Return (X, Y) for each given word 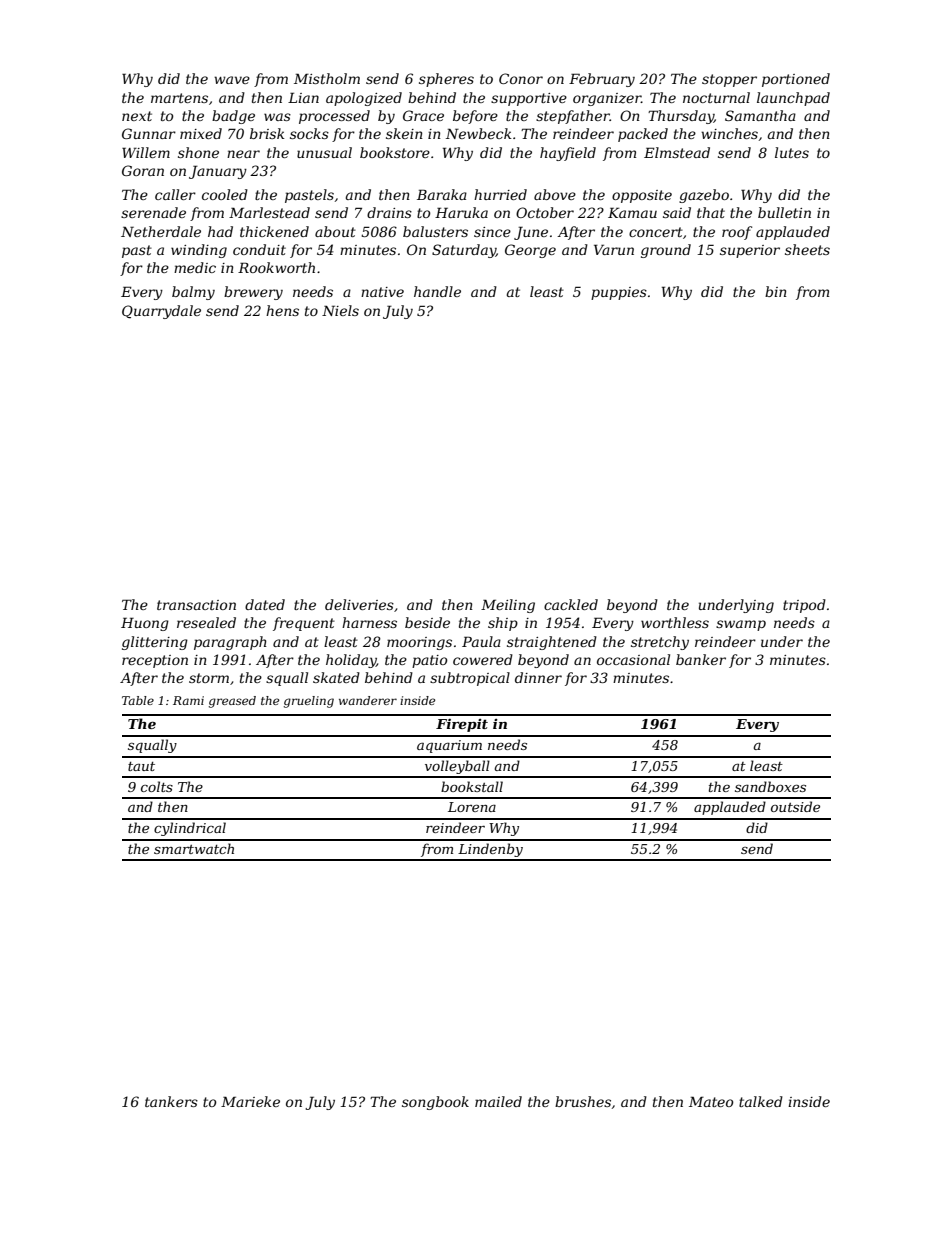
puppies (619, 293)
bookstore (395, 152)
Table (138, 700)
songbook (435, 1103)
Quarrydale (161, 312)
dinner (538, 677)
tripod (804, 606)
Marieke (250, 1101)
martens (179, 98)
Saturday (464, 251)
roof (737, 233)
